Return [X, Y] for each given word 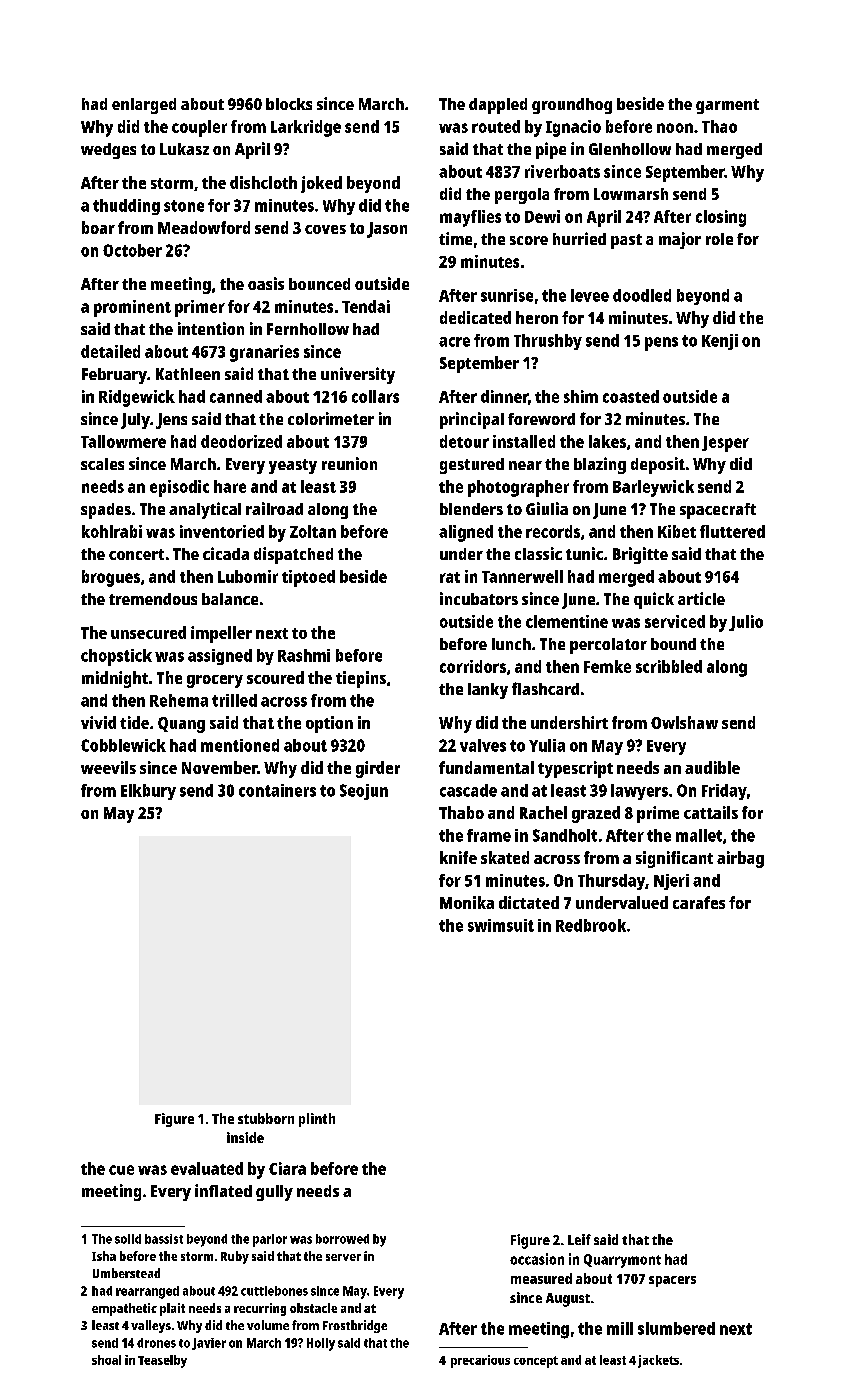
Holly [321, 1344]
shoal [106, 1360]
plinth [317, 1120]
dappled [498, 106]
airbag [740, 859]
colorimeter [331, 418]
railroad [274, 508]
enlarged [144, 106]
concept [536, 1362]
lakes [607, 441]
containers [277, 790]
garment [727, 106]
